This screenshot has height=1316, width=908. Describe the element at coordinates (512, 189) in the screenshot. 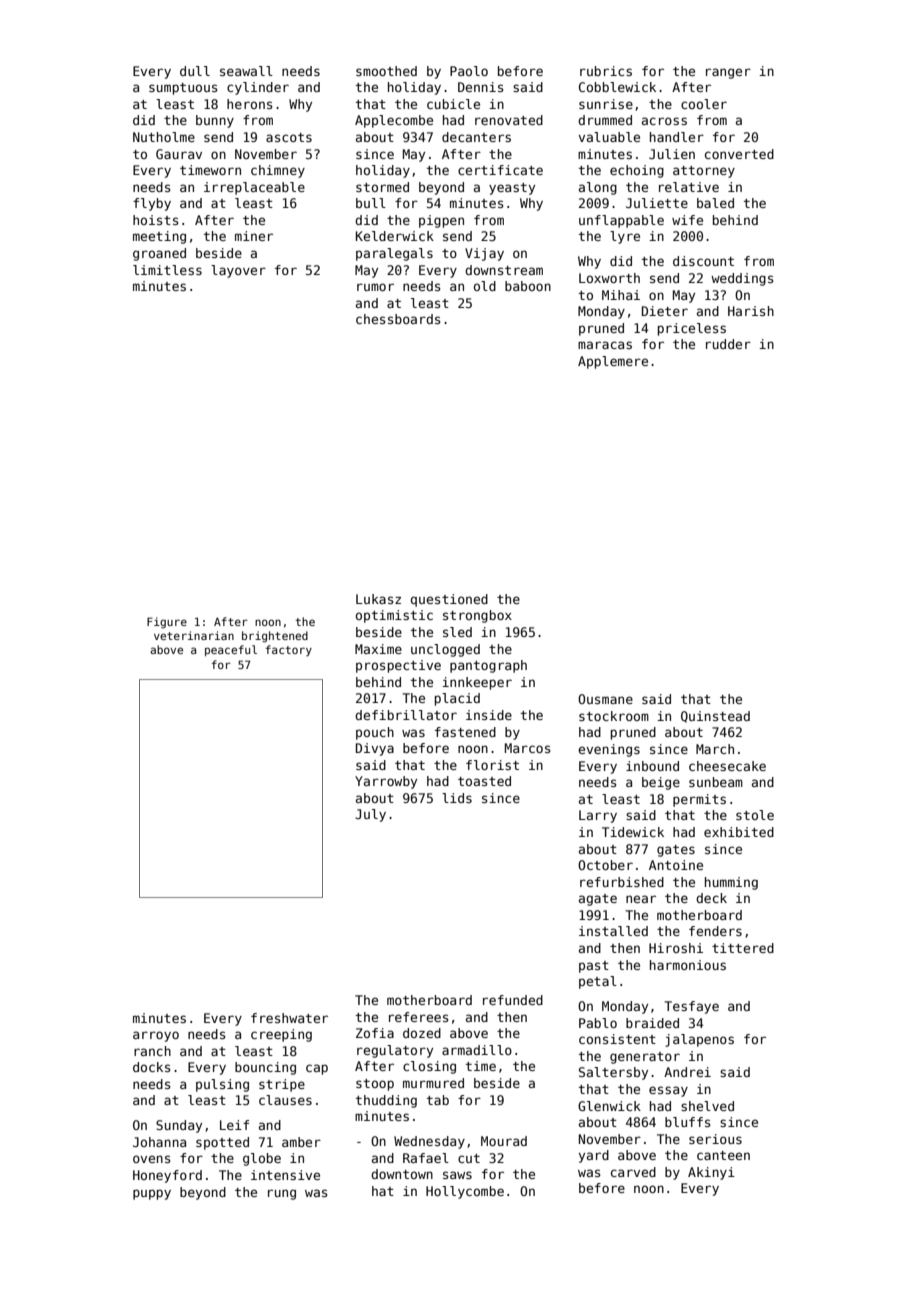

I see `yeasty` at that location.
